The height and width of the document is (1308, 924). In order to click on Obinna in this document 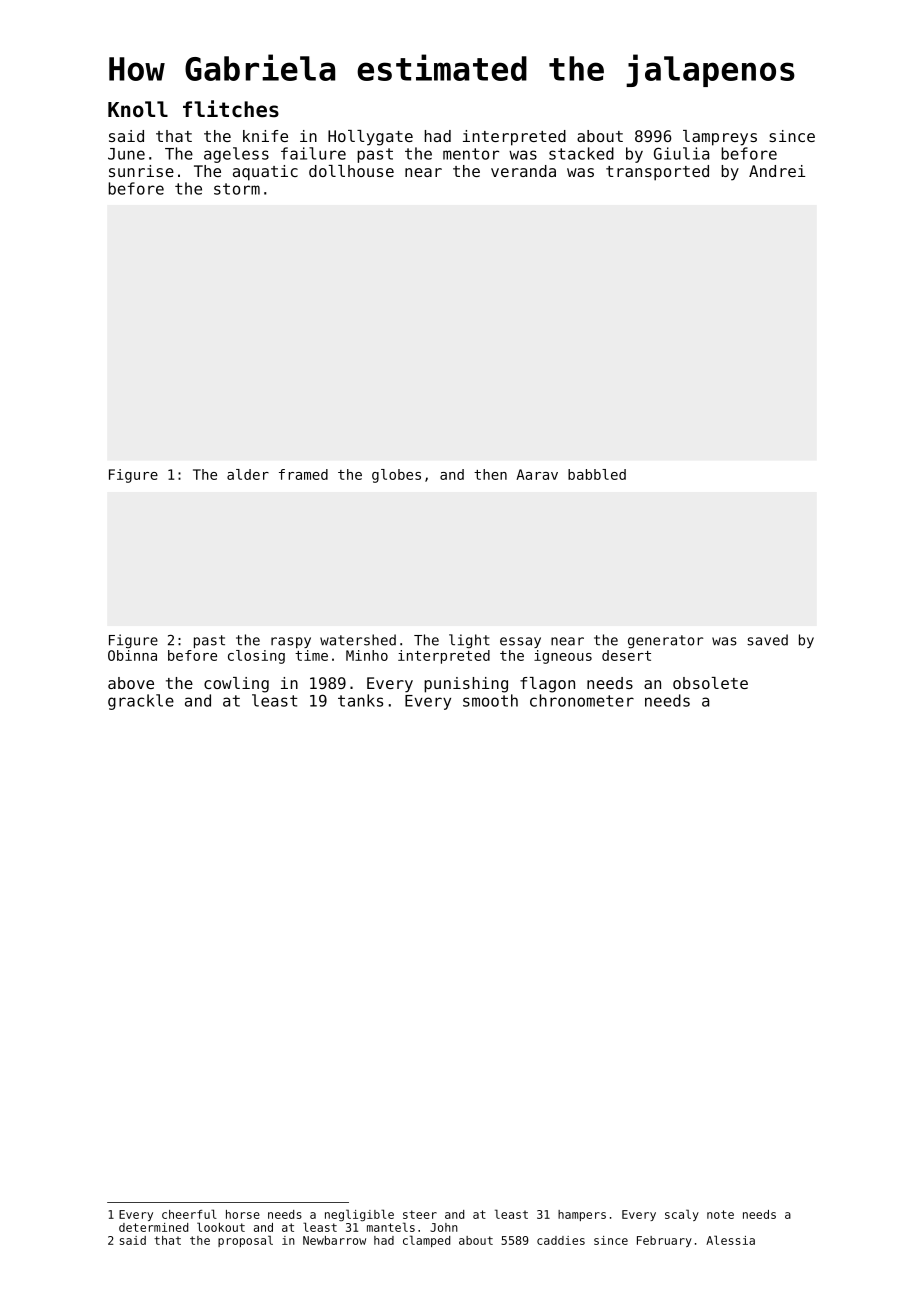, I will do `click(132, 655)`.
